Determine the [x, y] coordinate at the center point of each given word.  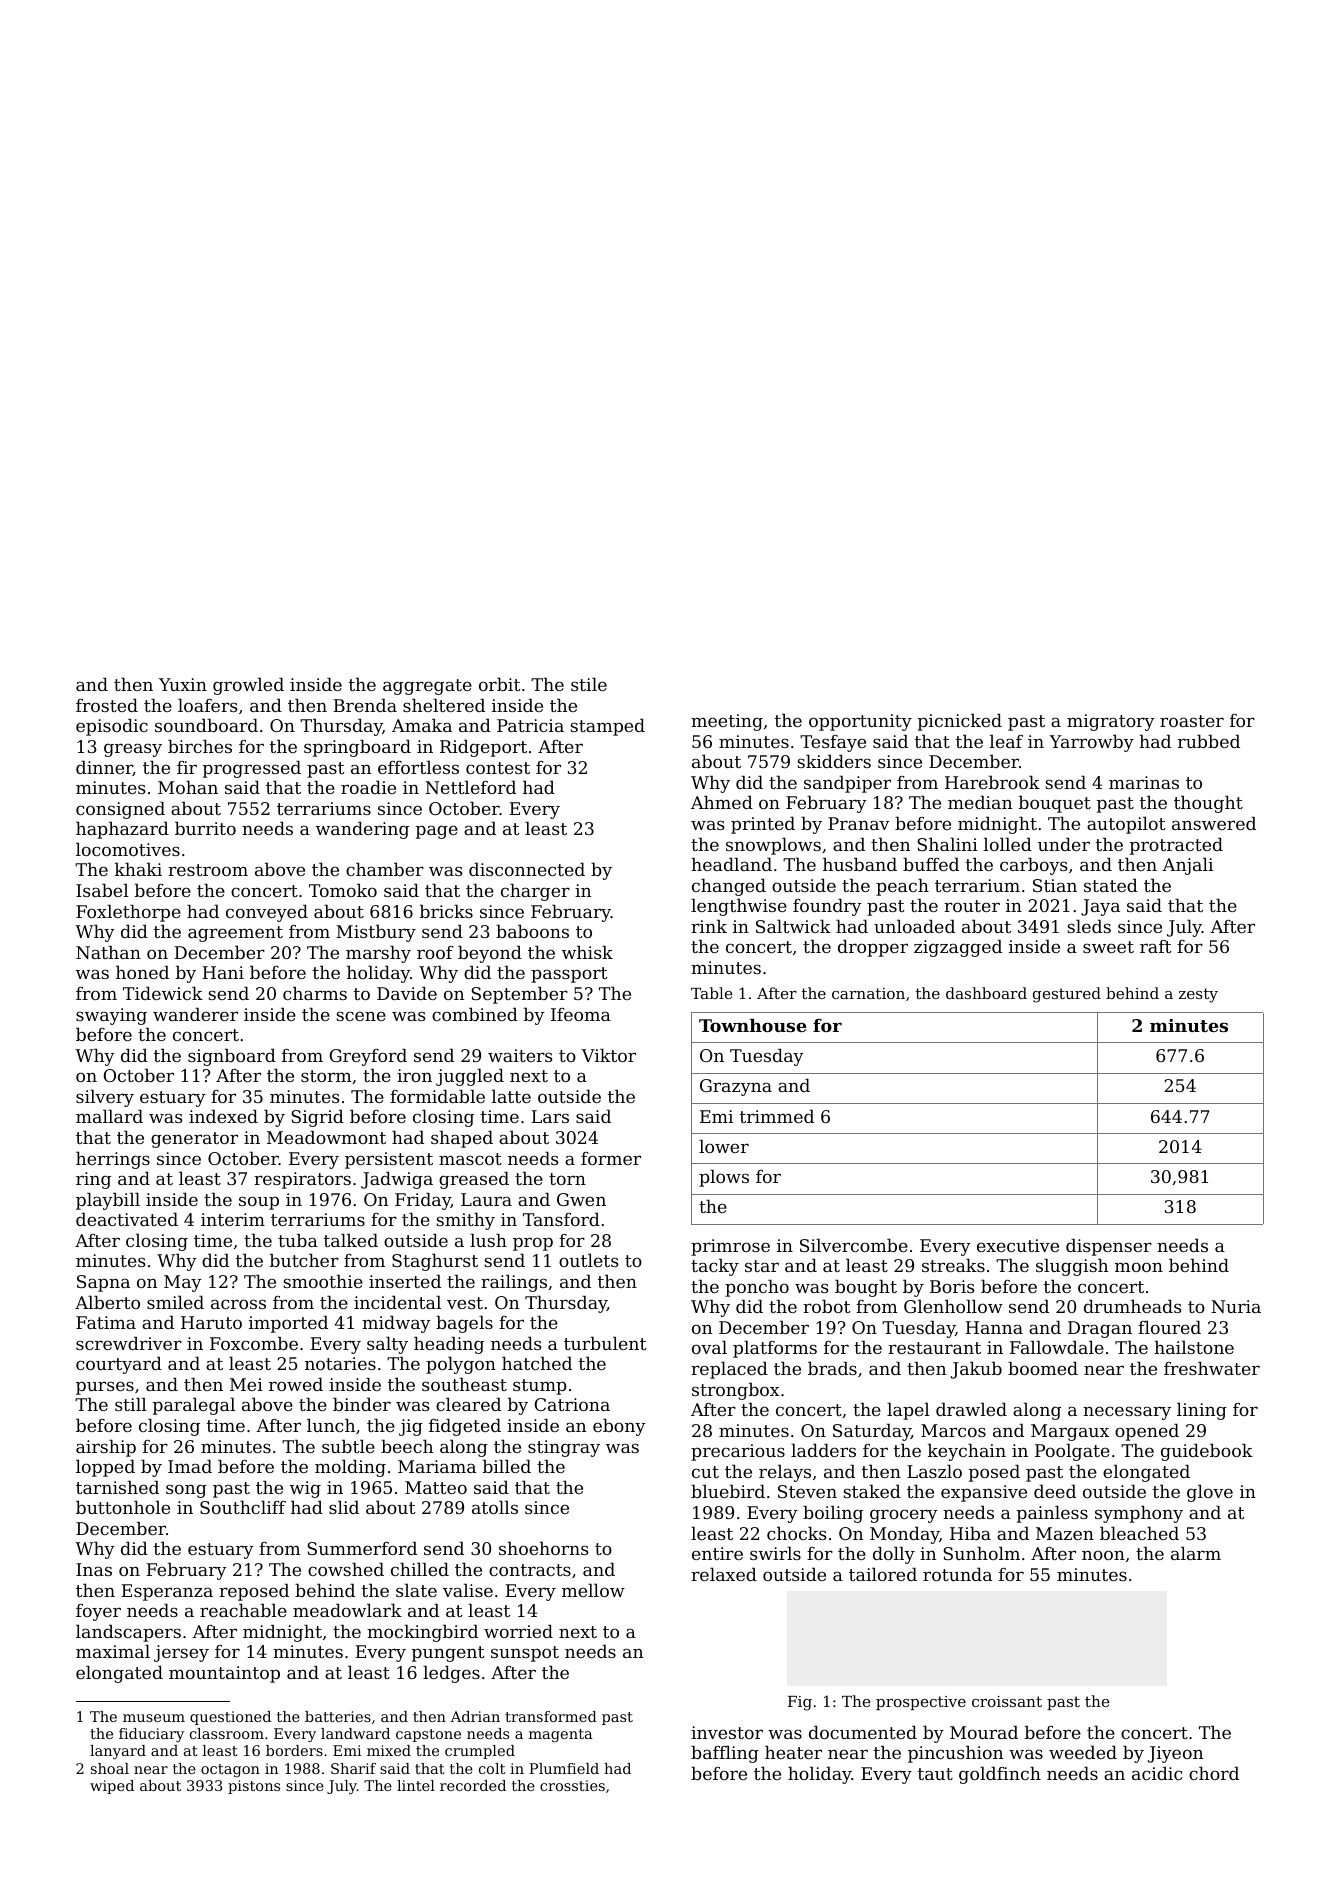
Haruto [211, 1322]
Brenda [365, 705]
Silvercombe [854, 1245]
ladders [823, 1450]
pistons [254, 1787]
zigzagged [958, 948]
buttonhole [123, 1507]
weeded [1083, 1752]
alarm [1196, 1553]
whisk [587, 952]
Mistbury [376, 933]
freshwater [1212, 1368]
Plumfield [564, 1768]
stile [589, 684]
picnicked [960, 722]
